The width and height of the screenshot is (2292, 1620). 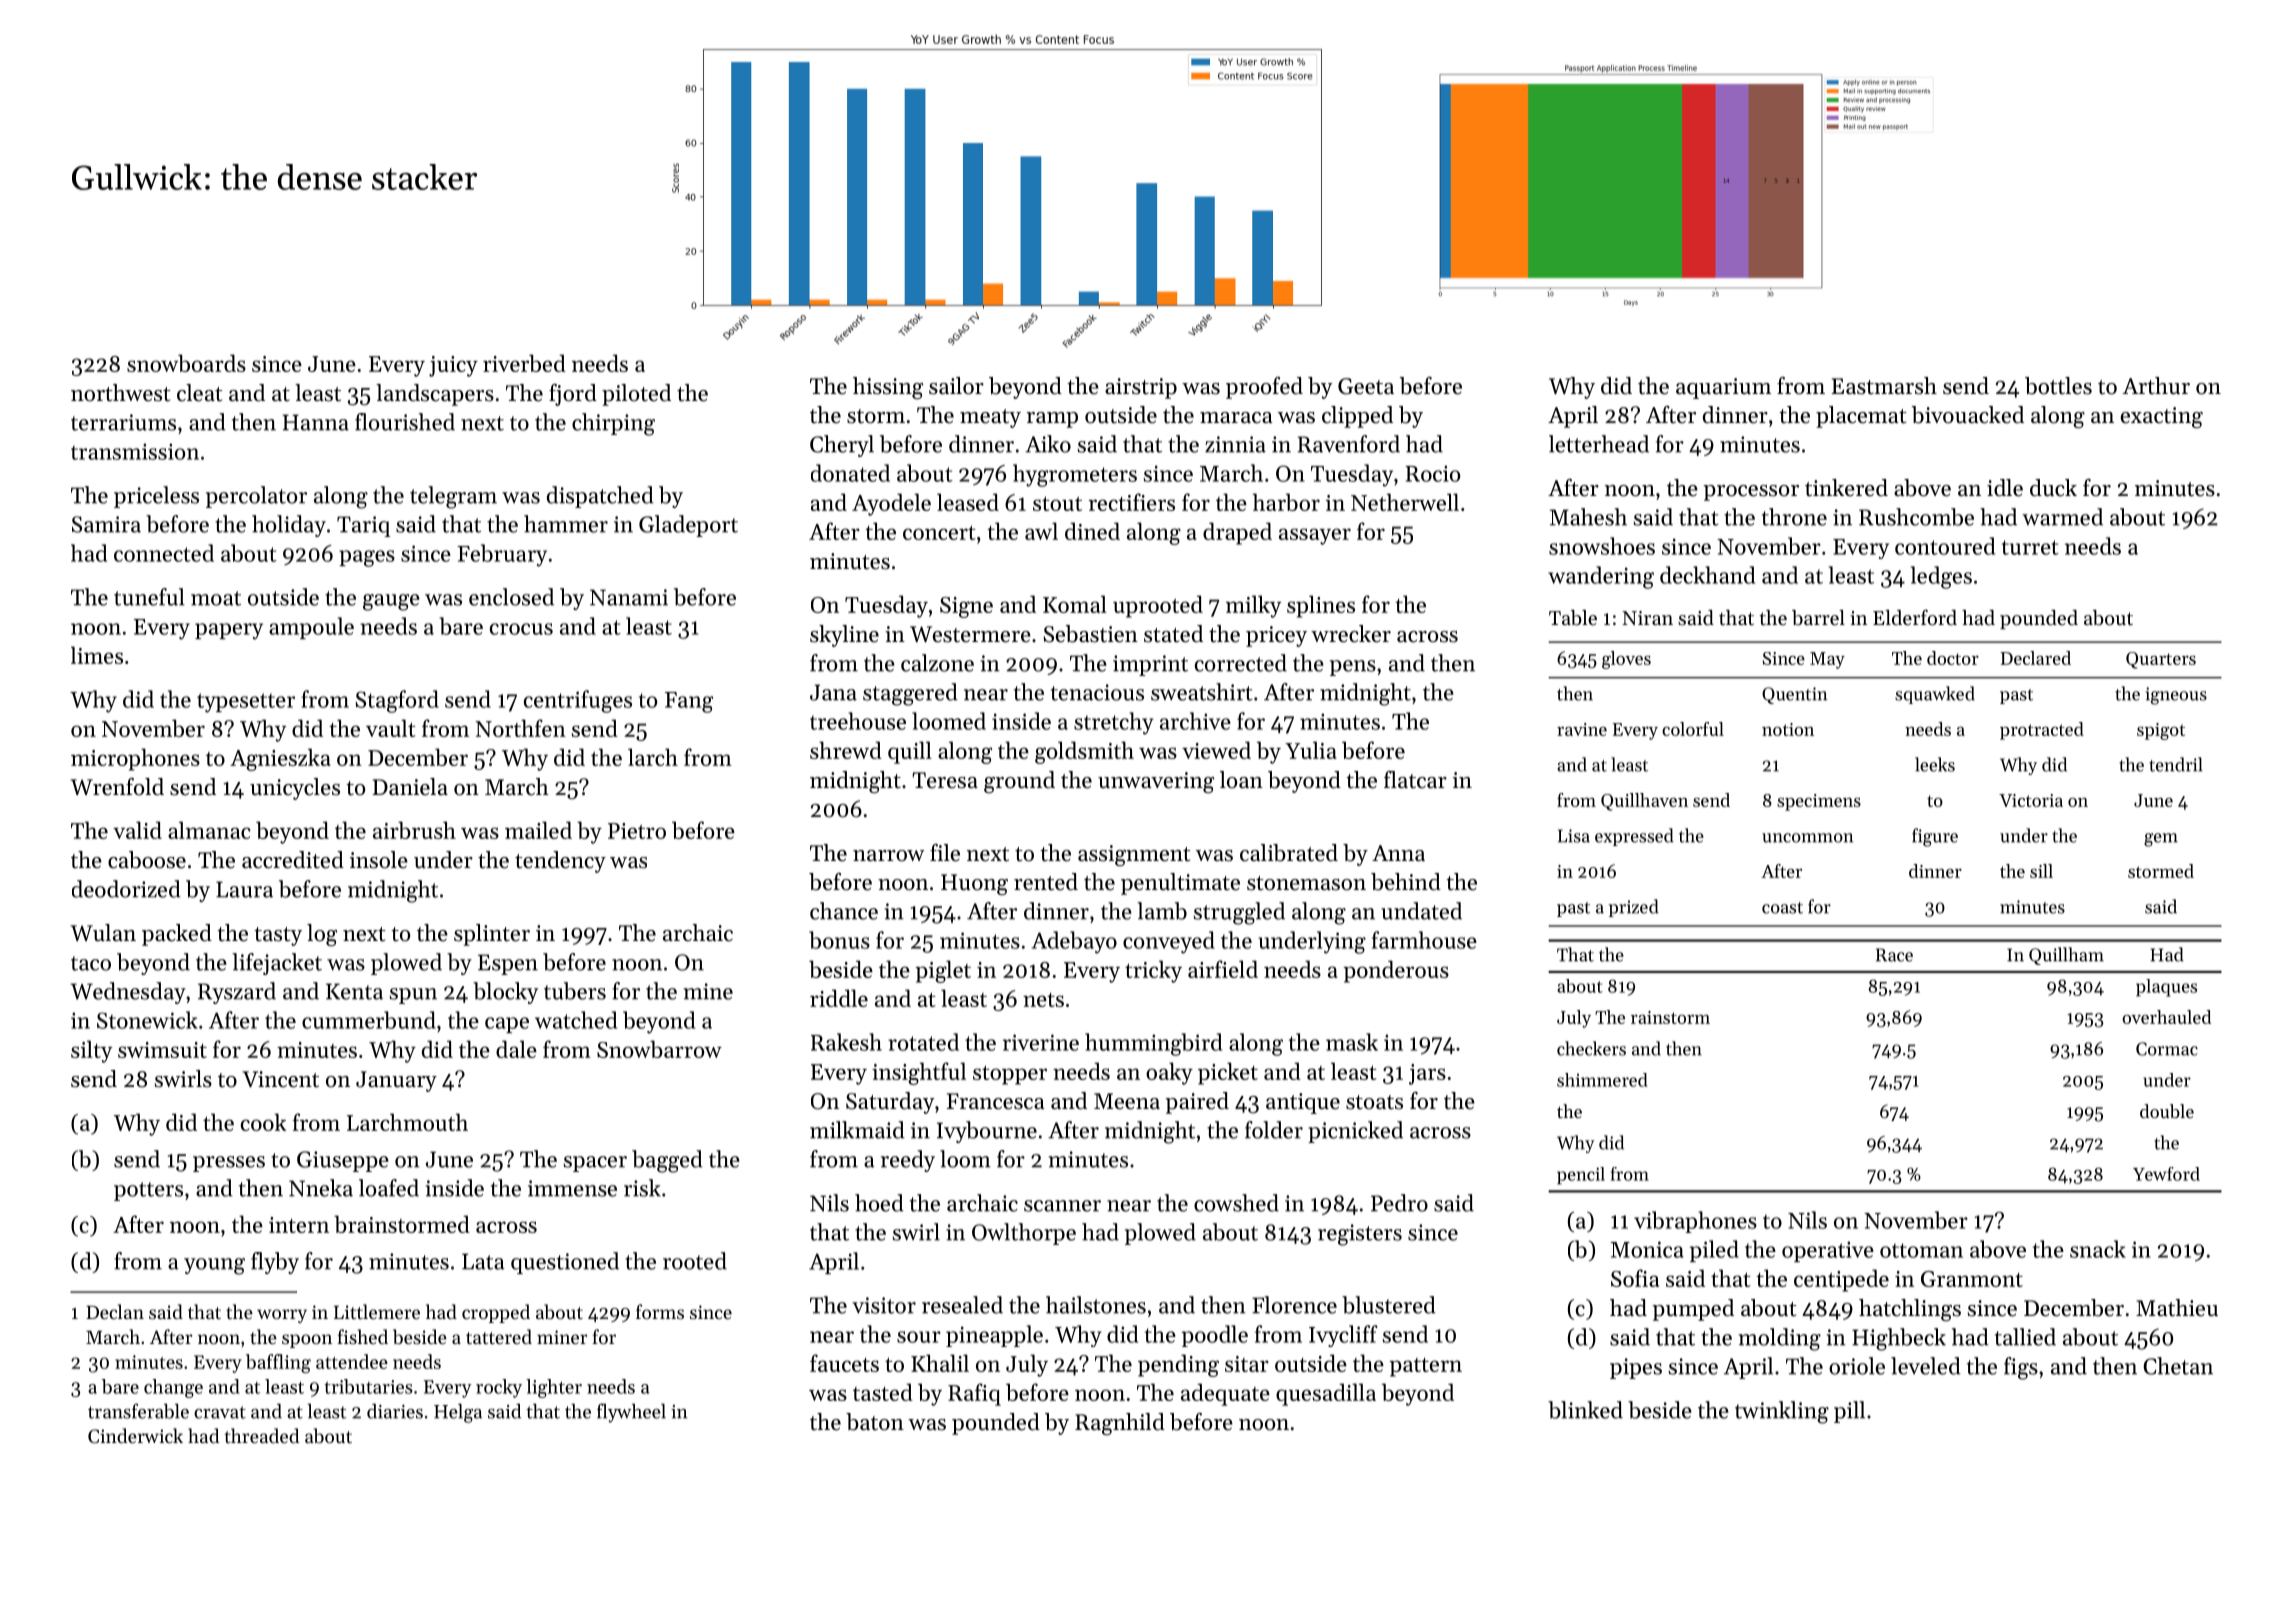 What do you see at coordinates (1723, 388) in the screenshot?
I see `aquarium` at bounding box center [1723, 388].
